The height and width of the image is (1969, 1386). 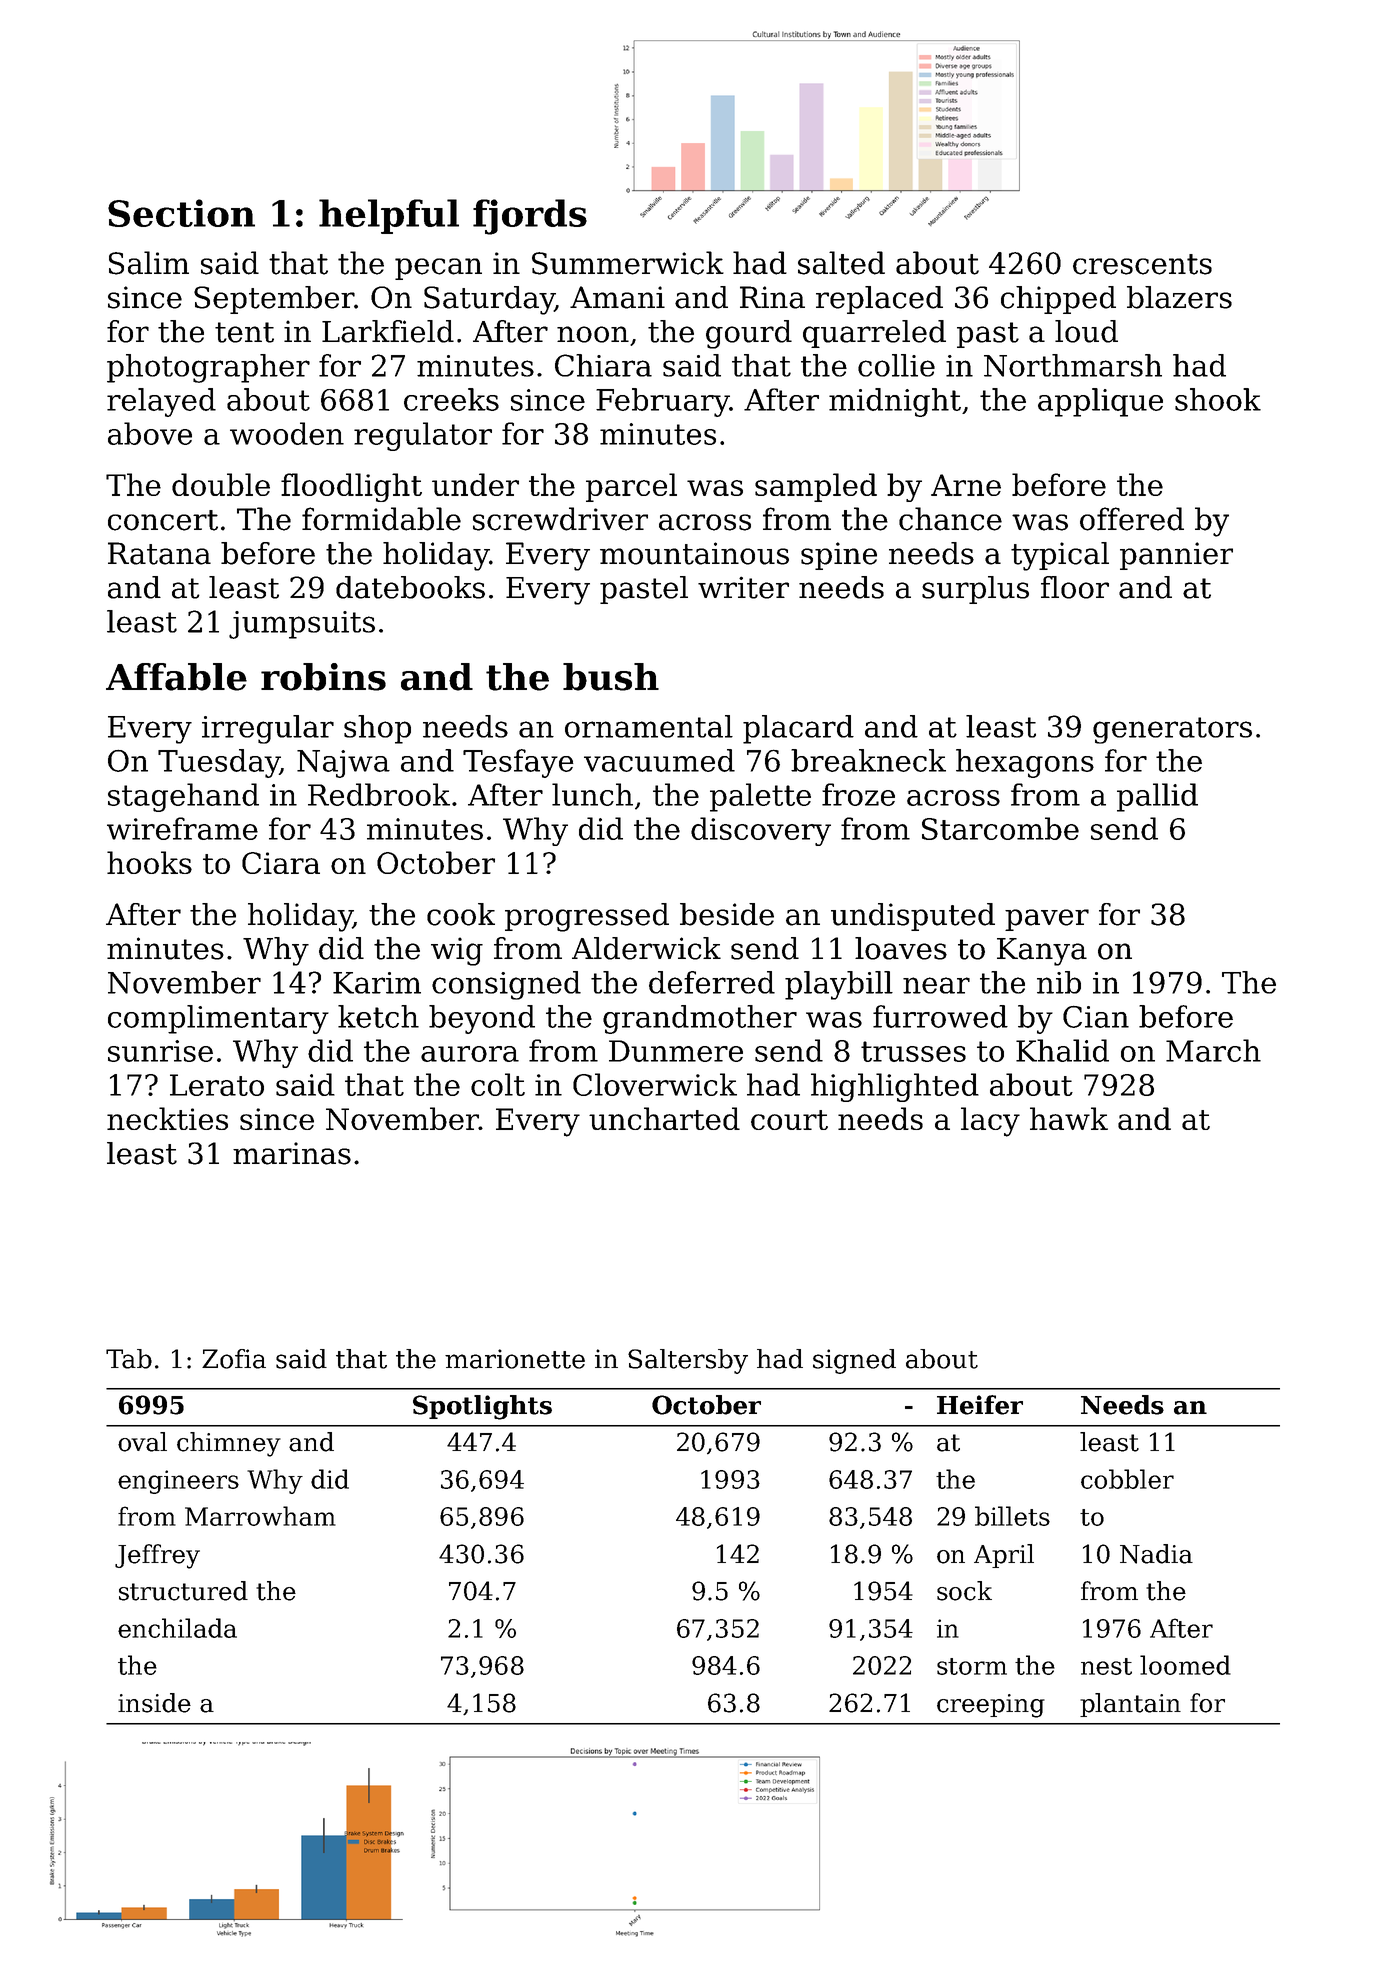 I want to click on replaced, so click(x=879, y=300).
